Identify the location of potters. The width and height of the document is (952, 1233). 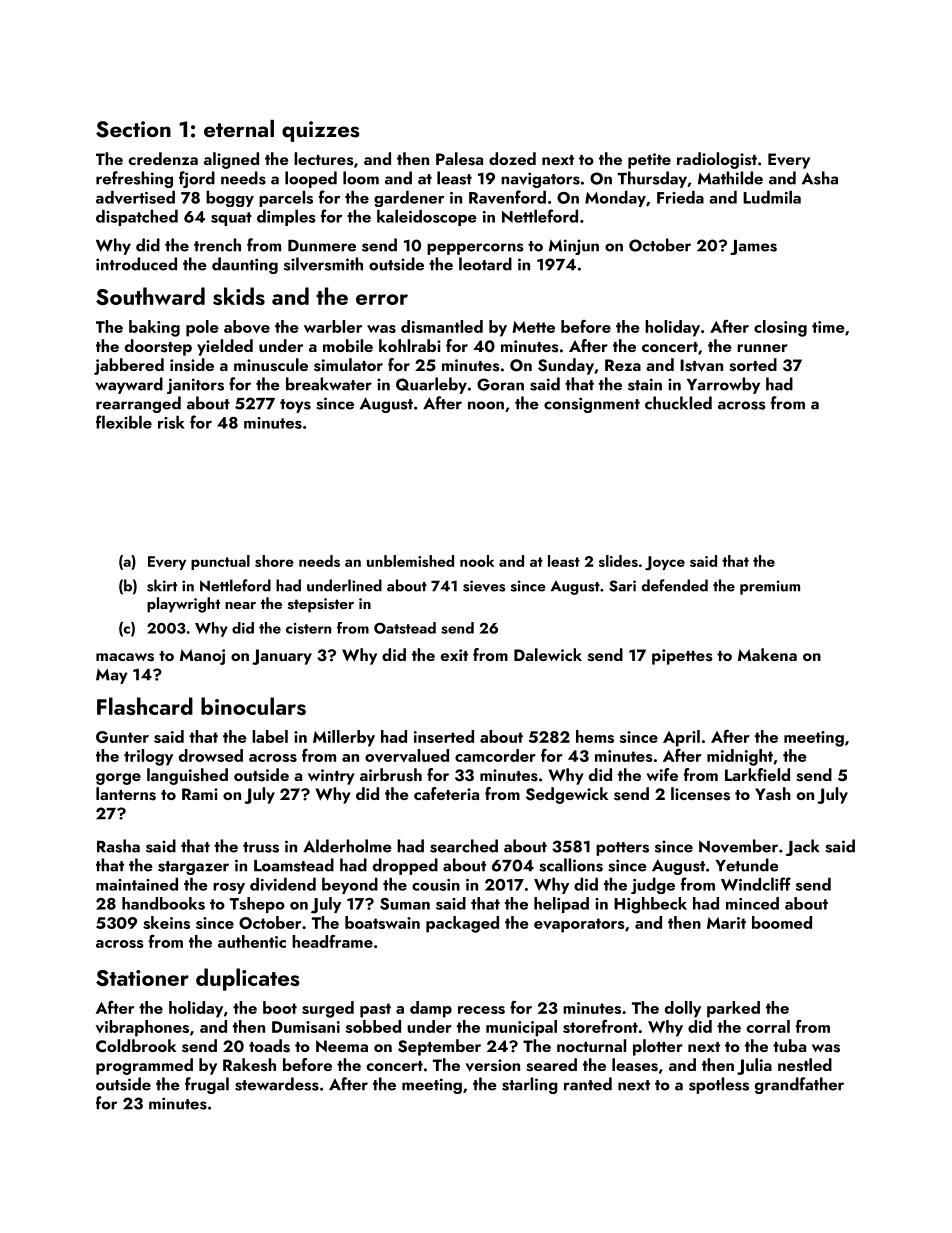
(622, 849).
